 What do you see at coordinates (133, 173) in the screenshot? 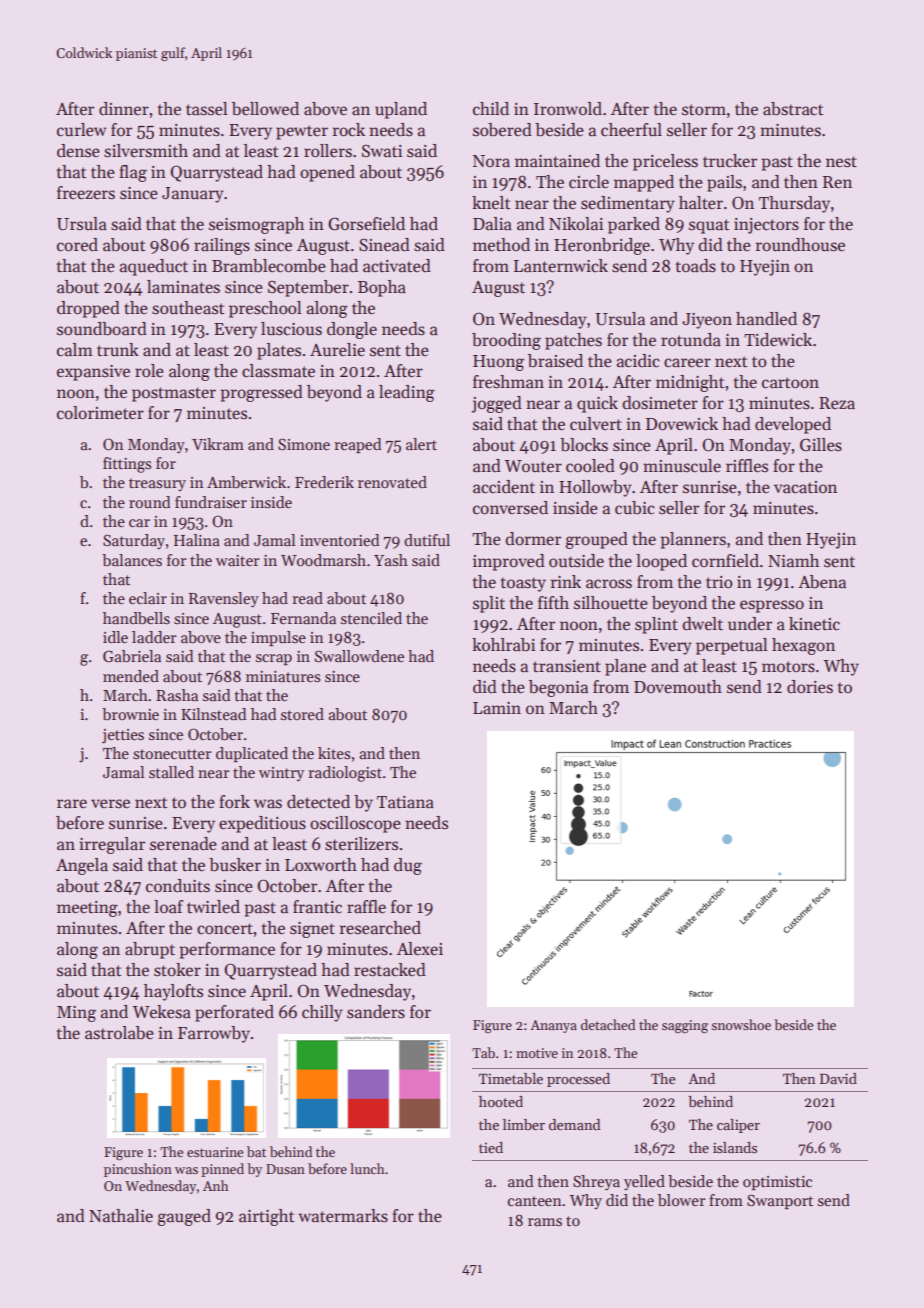
I see `flag` at bounding box center [133, 173].
